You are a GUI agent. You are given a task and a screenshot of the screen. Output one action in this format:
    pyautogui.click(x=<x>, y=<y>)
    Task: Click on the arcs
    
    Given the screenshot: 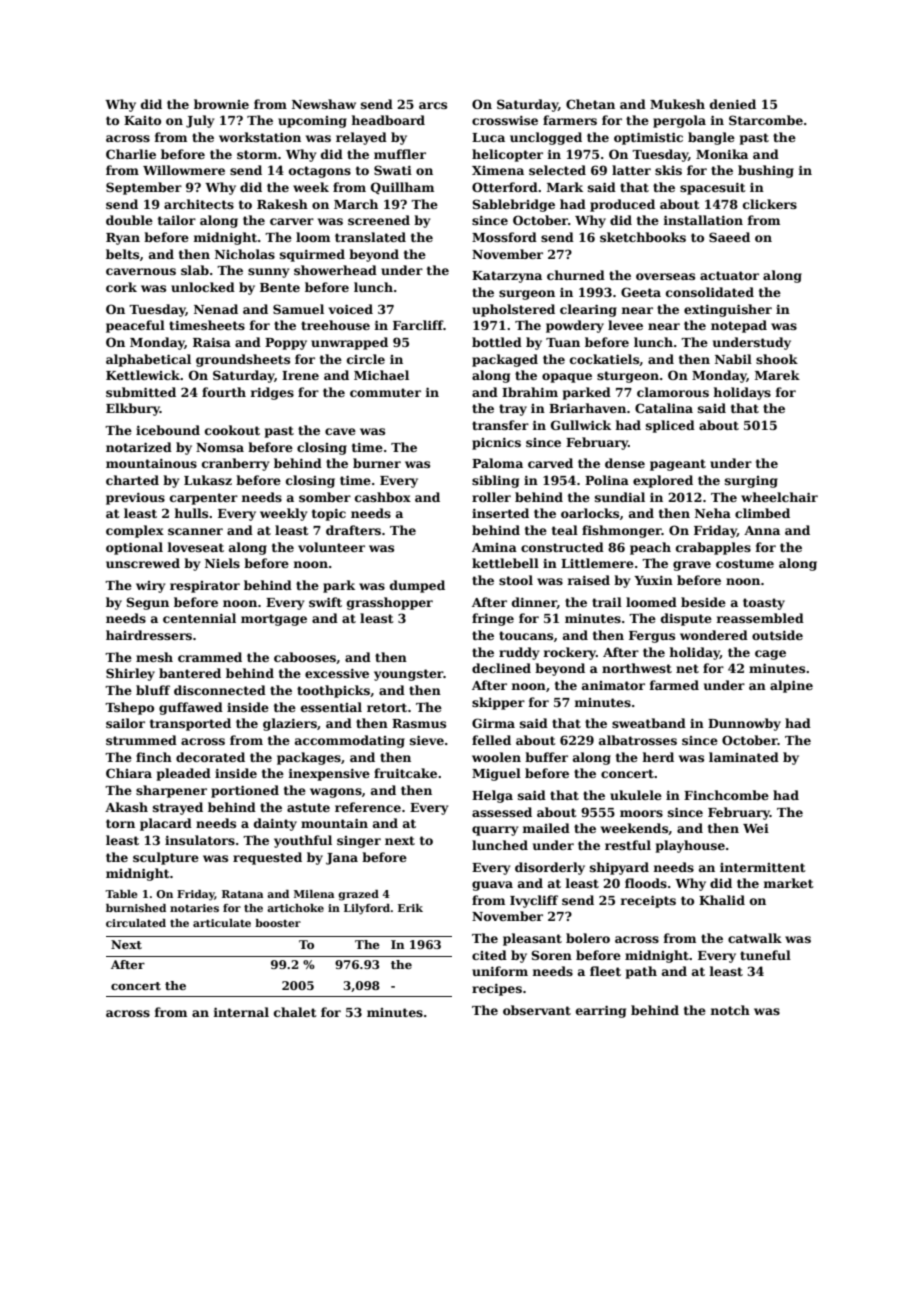 What is the action you would take?
    pyautogui.click(x=433, y=105)
